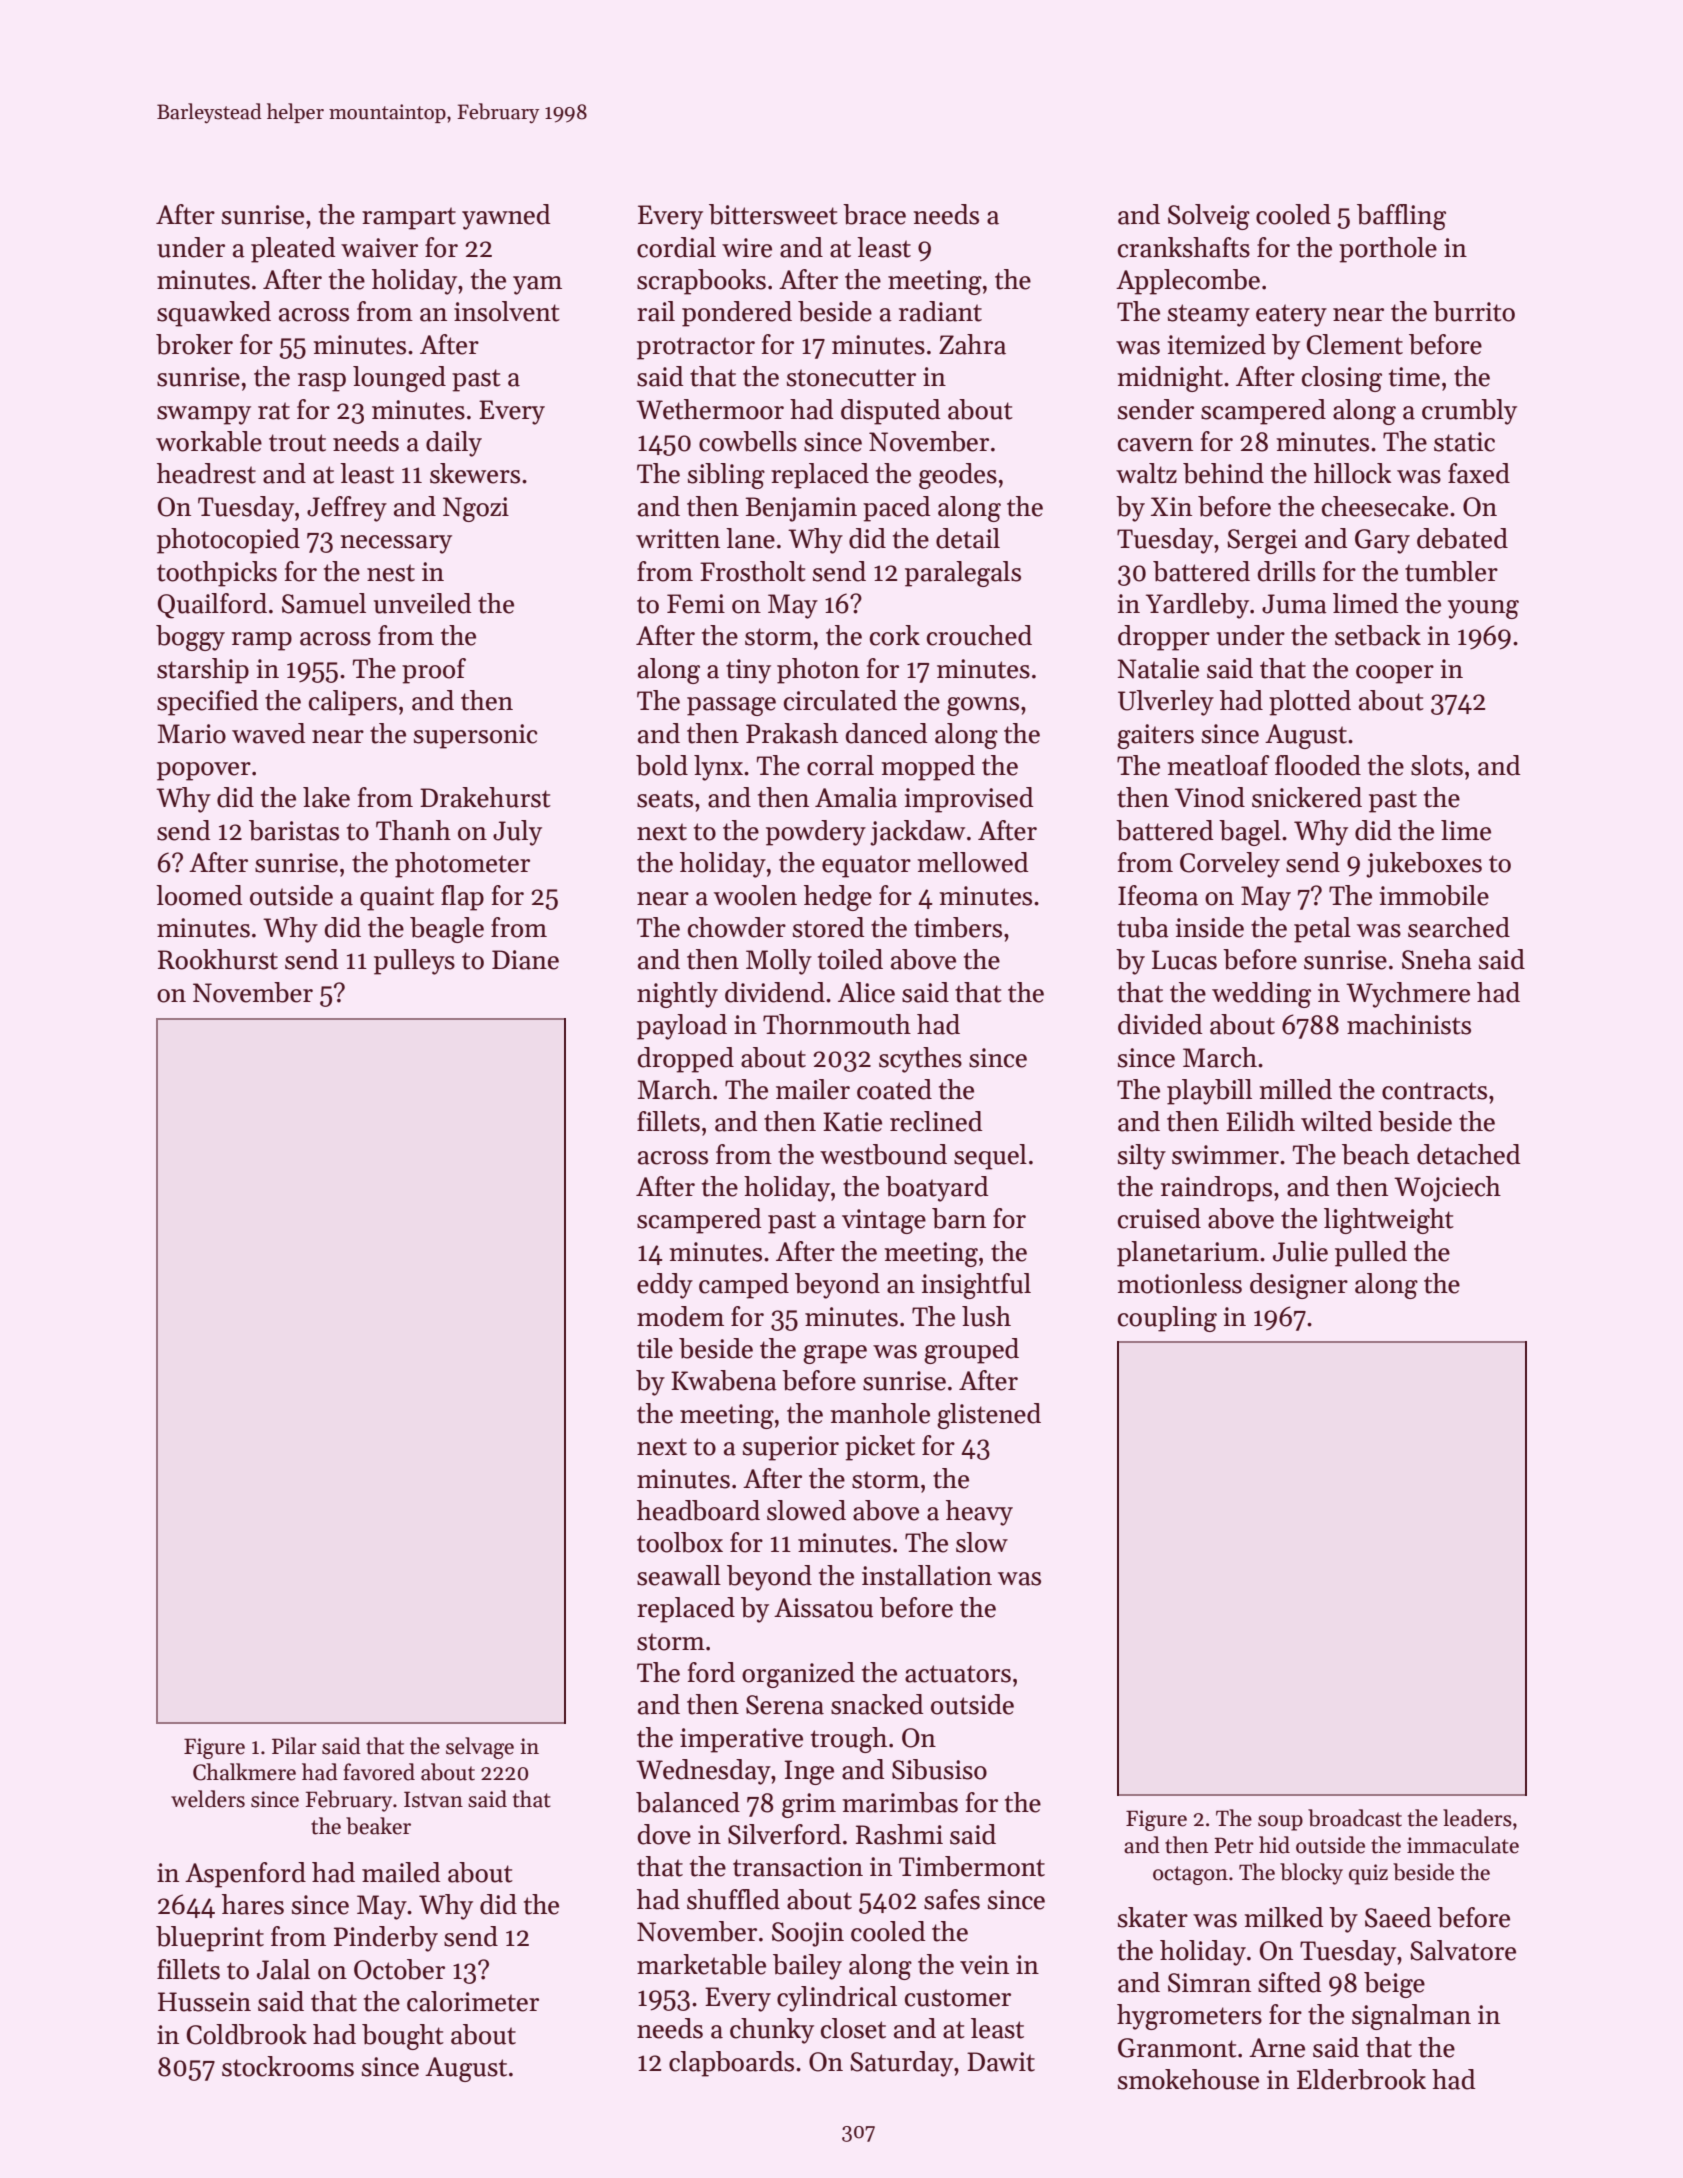  Describe the element at coordinates (423, 603) in the screenshot. I see `unveiled` at that location.
